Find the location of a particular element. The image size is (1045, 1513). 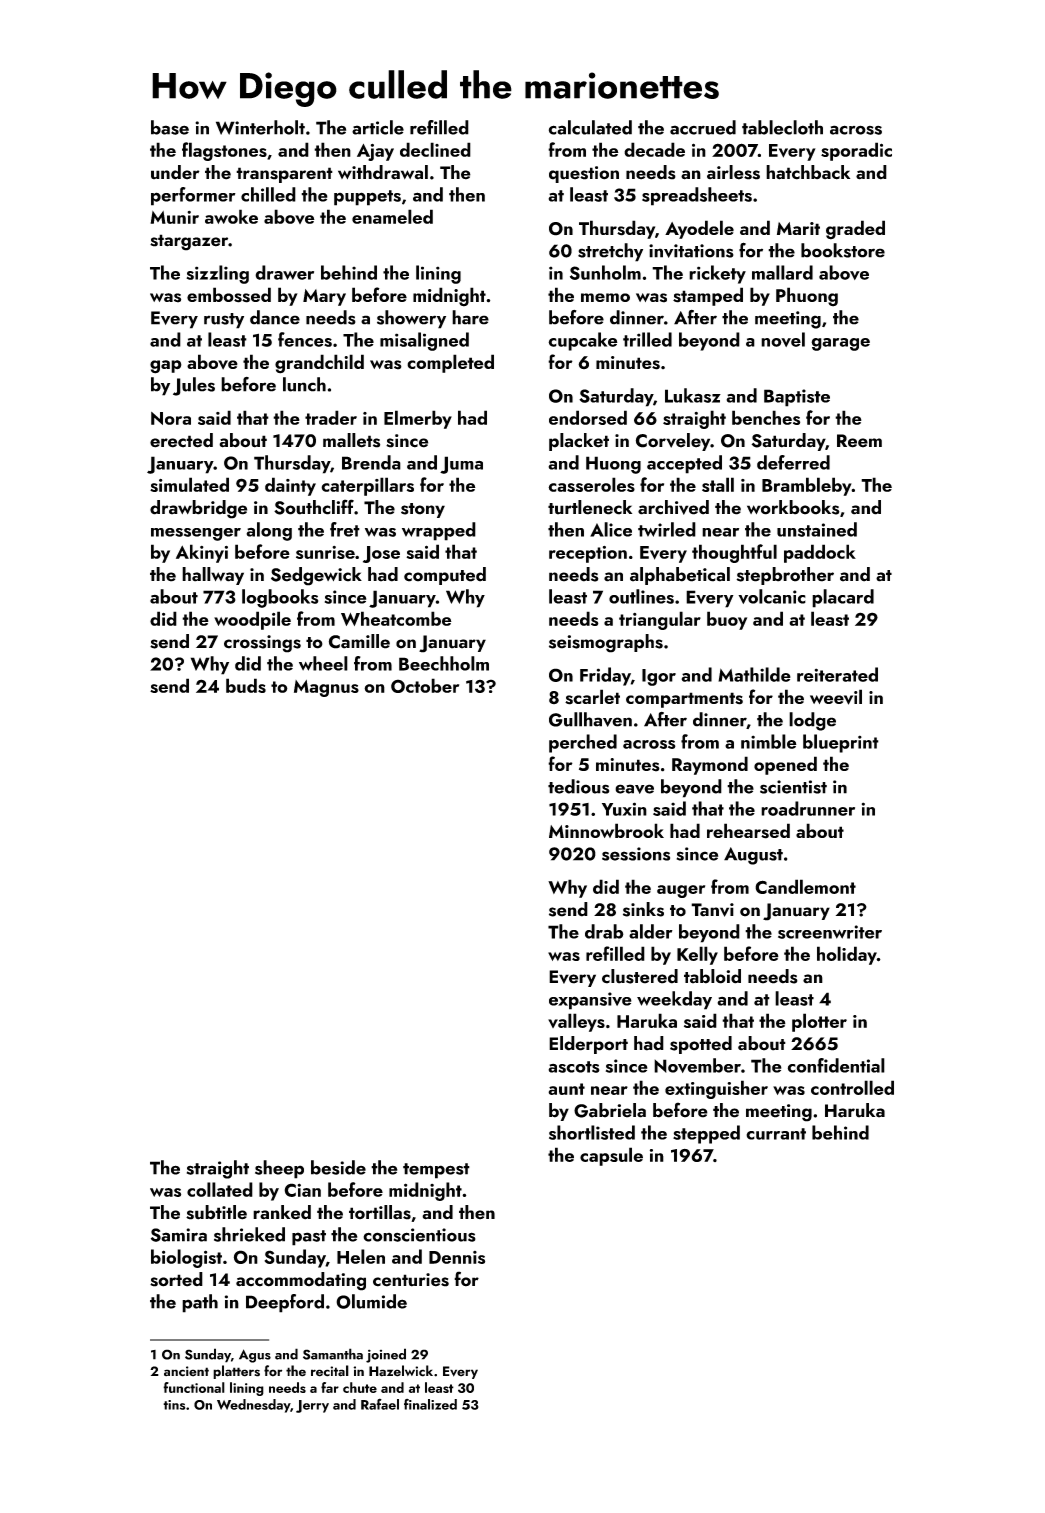

casseroles is located at coordinates (591, 484).
